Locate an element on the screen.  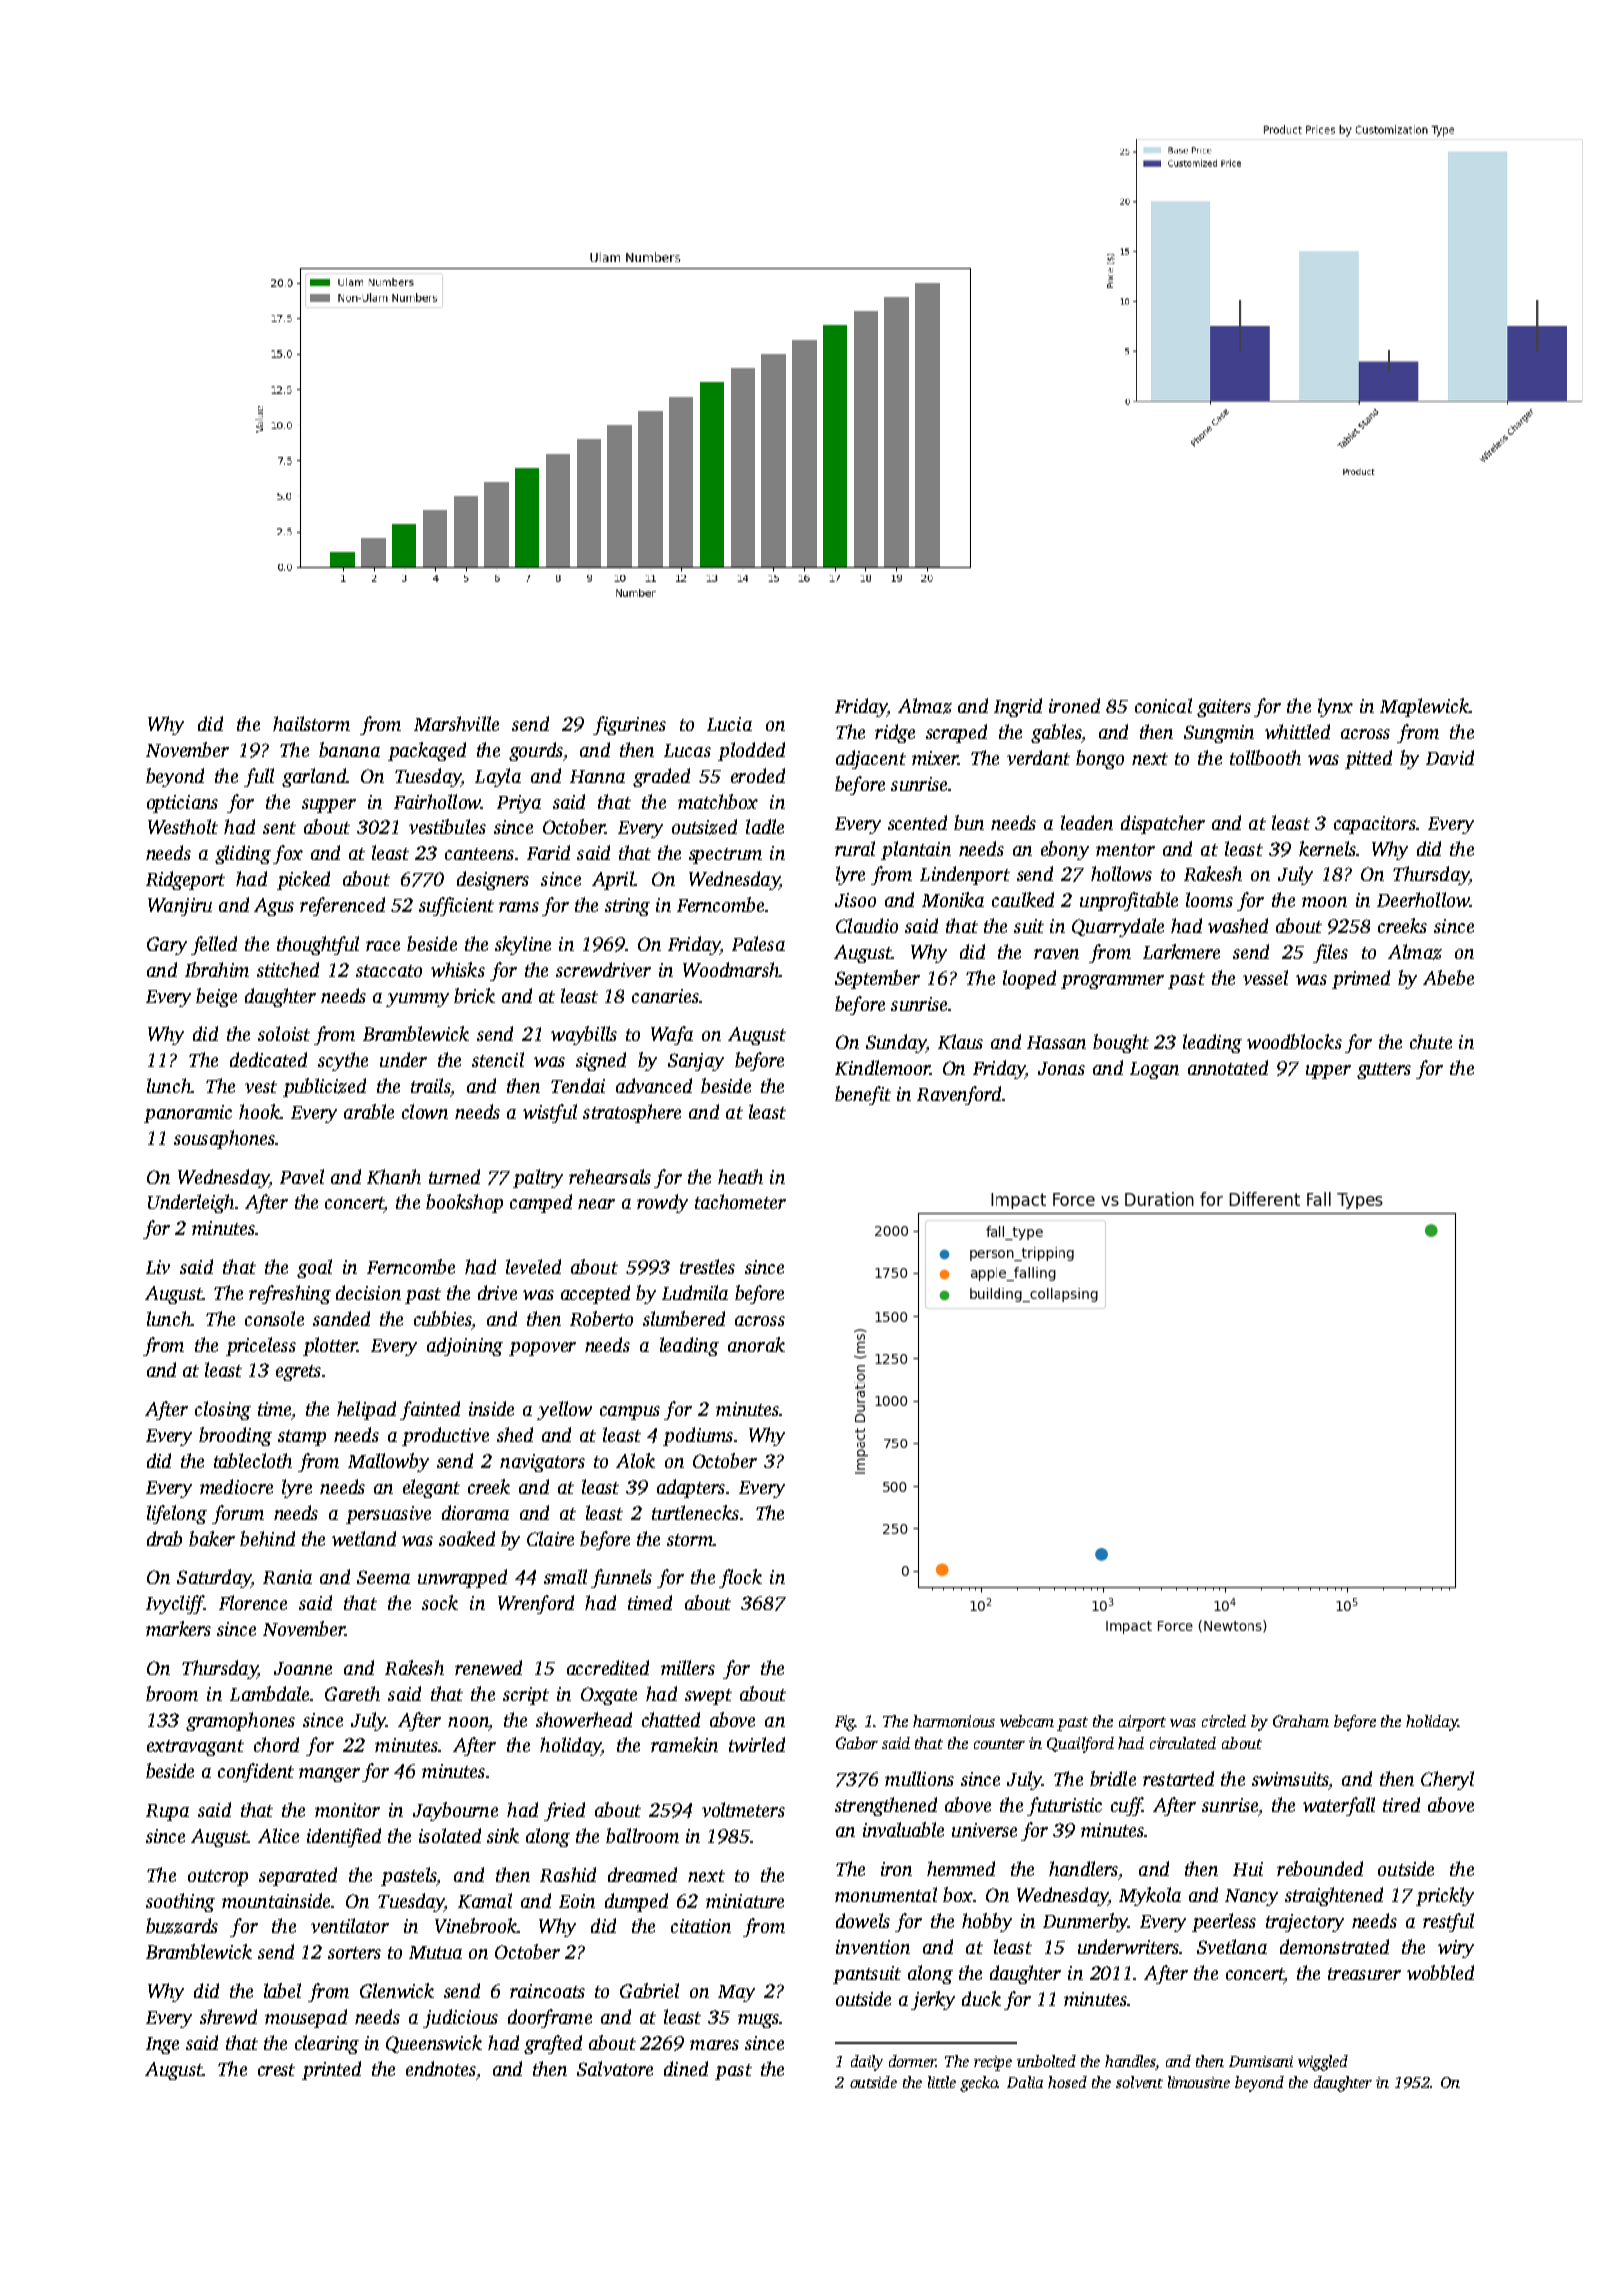
hobby is located at coordinates (987, 1922).
